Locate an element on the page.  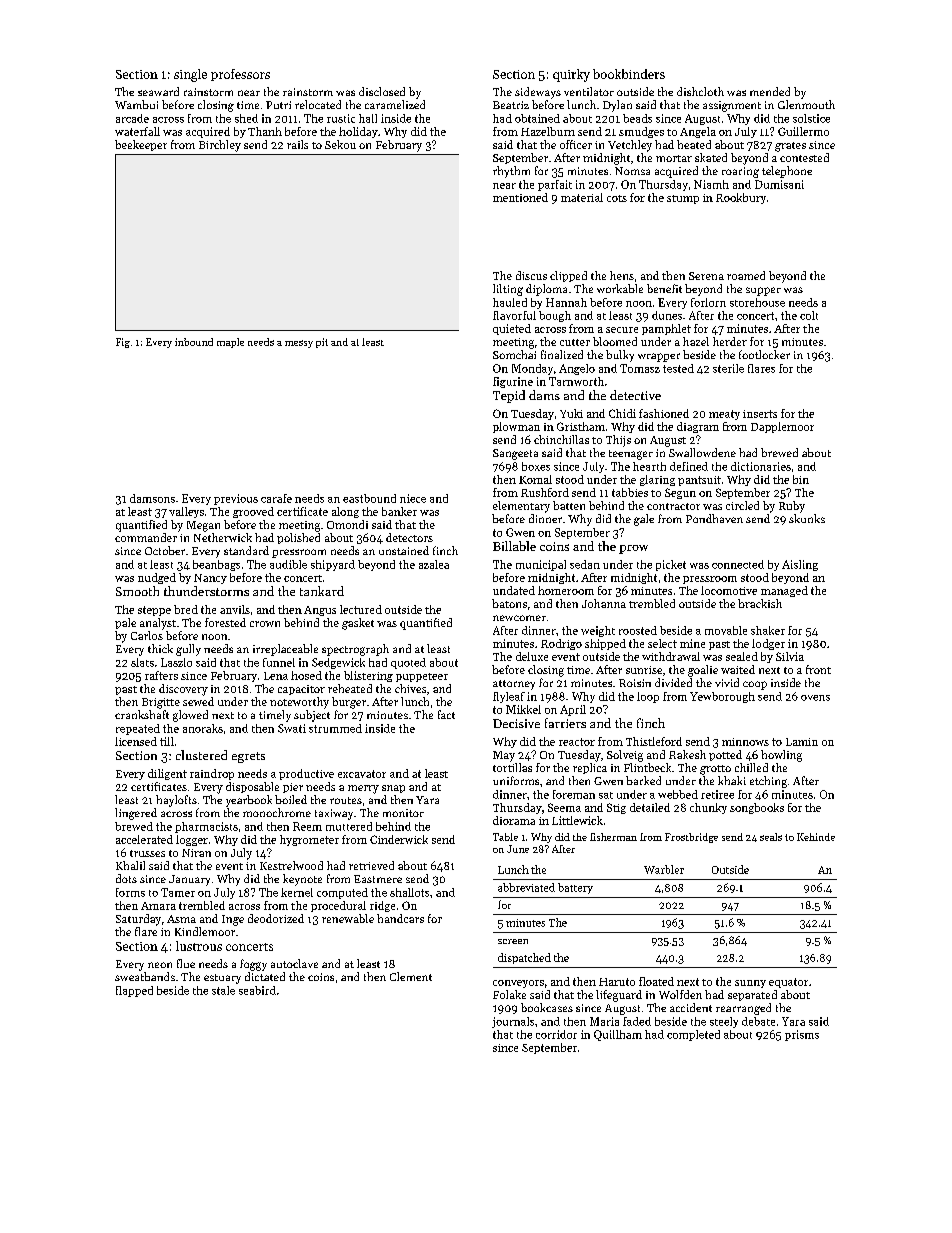
seaward is located at coordinates (158, 91).
